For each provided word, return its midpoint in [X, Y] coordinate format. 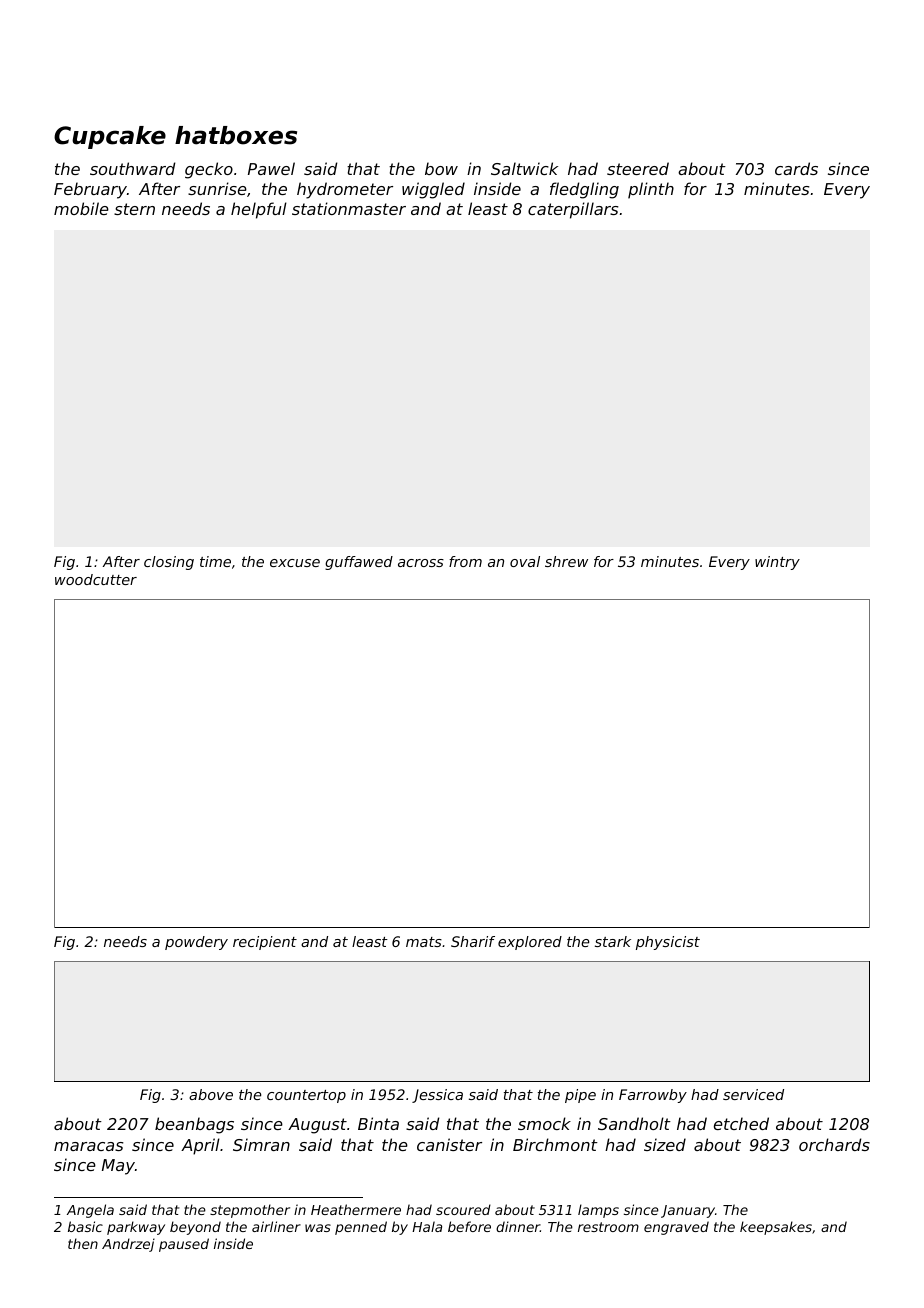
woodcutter [96, 579]
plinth [651, 190]
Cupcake [110, 137]
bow [441, 168]
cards [796, 168]
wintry [777, 563]
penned [361, 1228]
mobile [81, 208]
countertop [306, 1096]
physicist [668, 943]
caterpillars [573, 210]
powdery [196, 943]
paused [184, 1245]
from [465, 561]
